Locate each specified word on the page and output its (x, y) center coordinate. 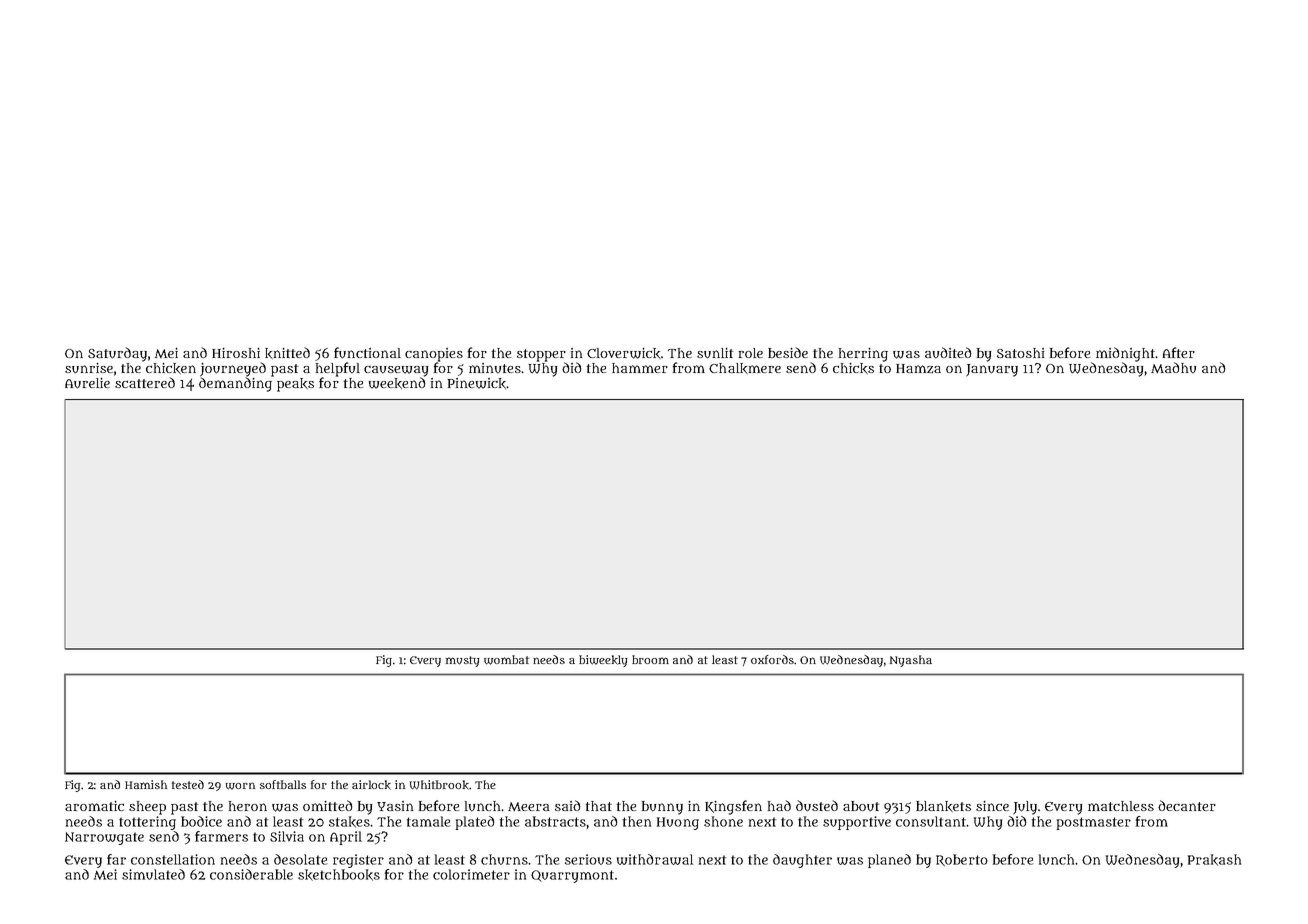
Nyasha (911, 661)
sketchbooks (339, 875)
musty (462, 661)
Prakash (1214, 860)
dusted (817, 806)
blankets (943, 806)
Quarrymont (572, 876)
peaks (295, 385)
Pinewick (477, 383)
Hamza (918, 369)
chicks (853, 368)
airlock (371, 785)
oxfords (772, 659)
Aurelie (87, 383)
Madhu (1173, 368)
